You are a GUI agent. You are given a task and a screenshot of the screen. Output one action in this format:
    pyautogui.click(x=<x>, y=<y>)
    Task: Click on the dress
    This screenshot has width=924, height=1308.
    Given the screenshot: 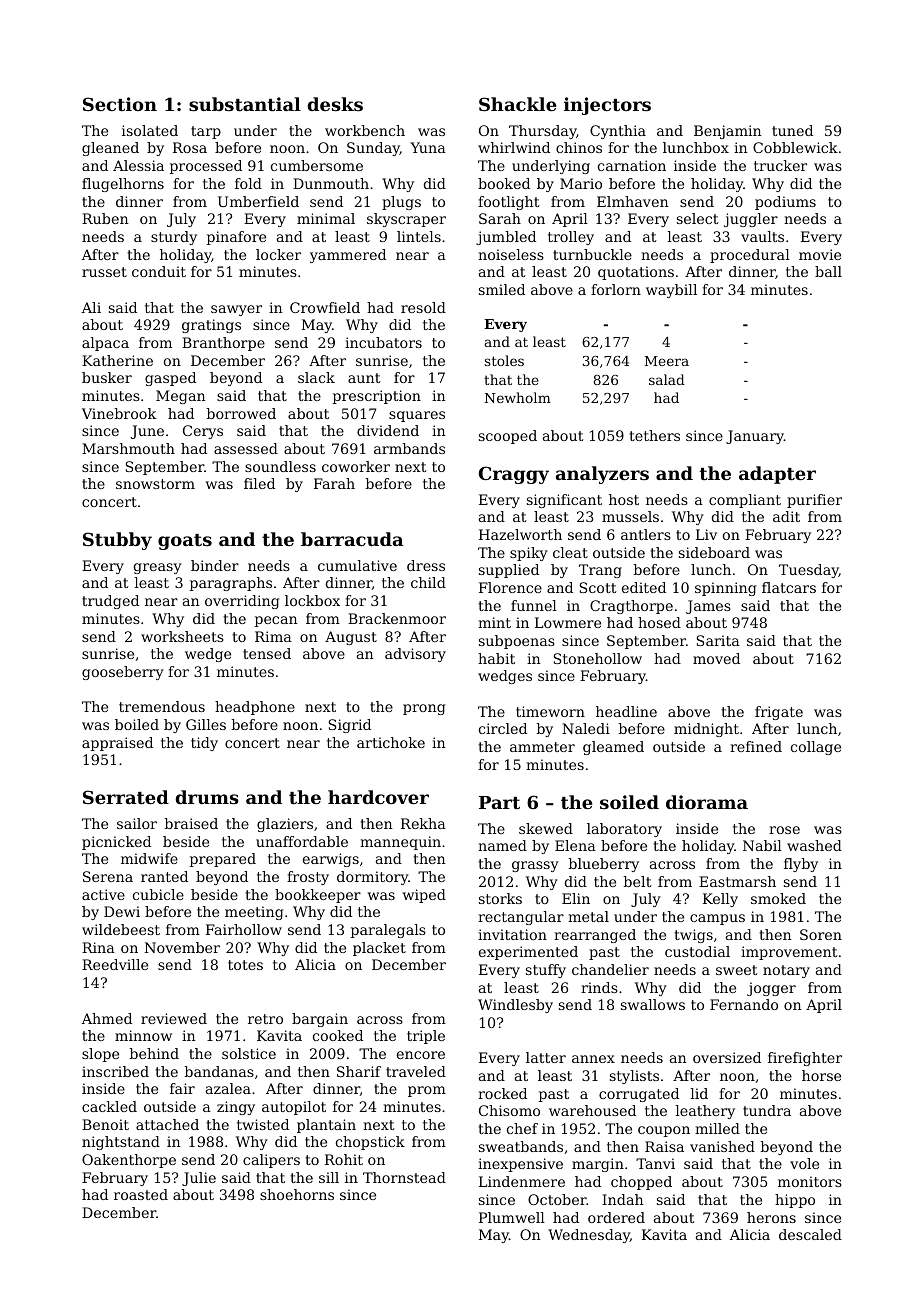 What is the action you would take?
    pyautogui.click(x=426, y=565)
